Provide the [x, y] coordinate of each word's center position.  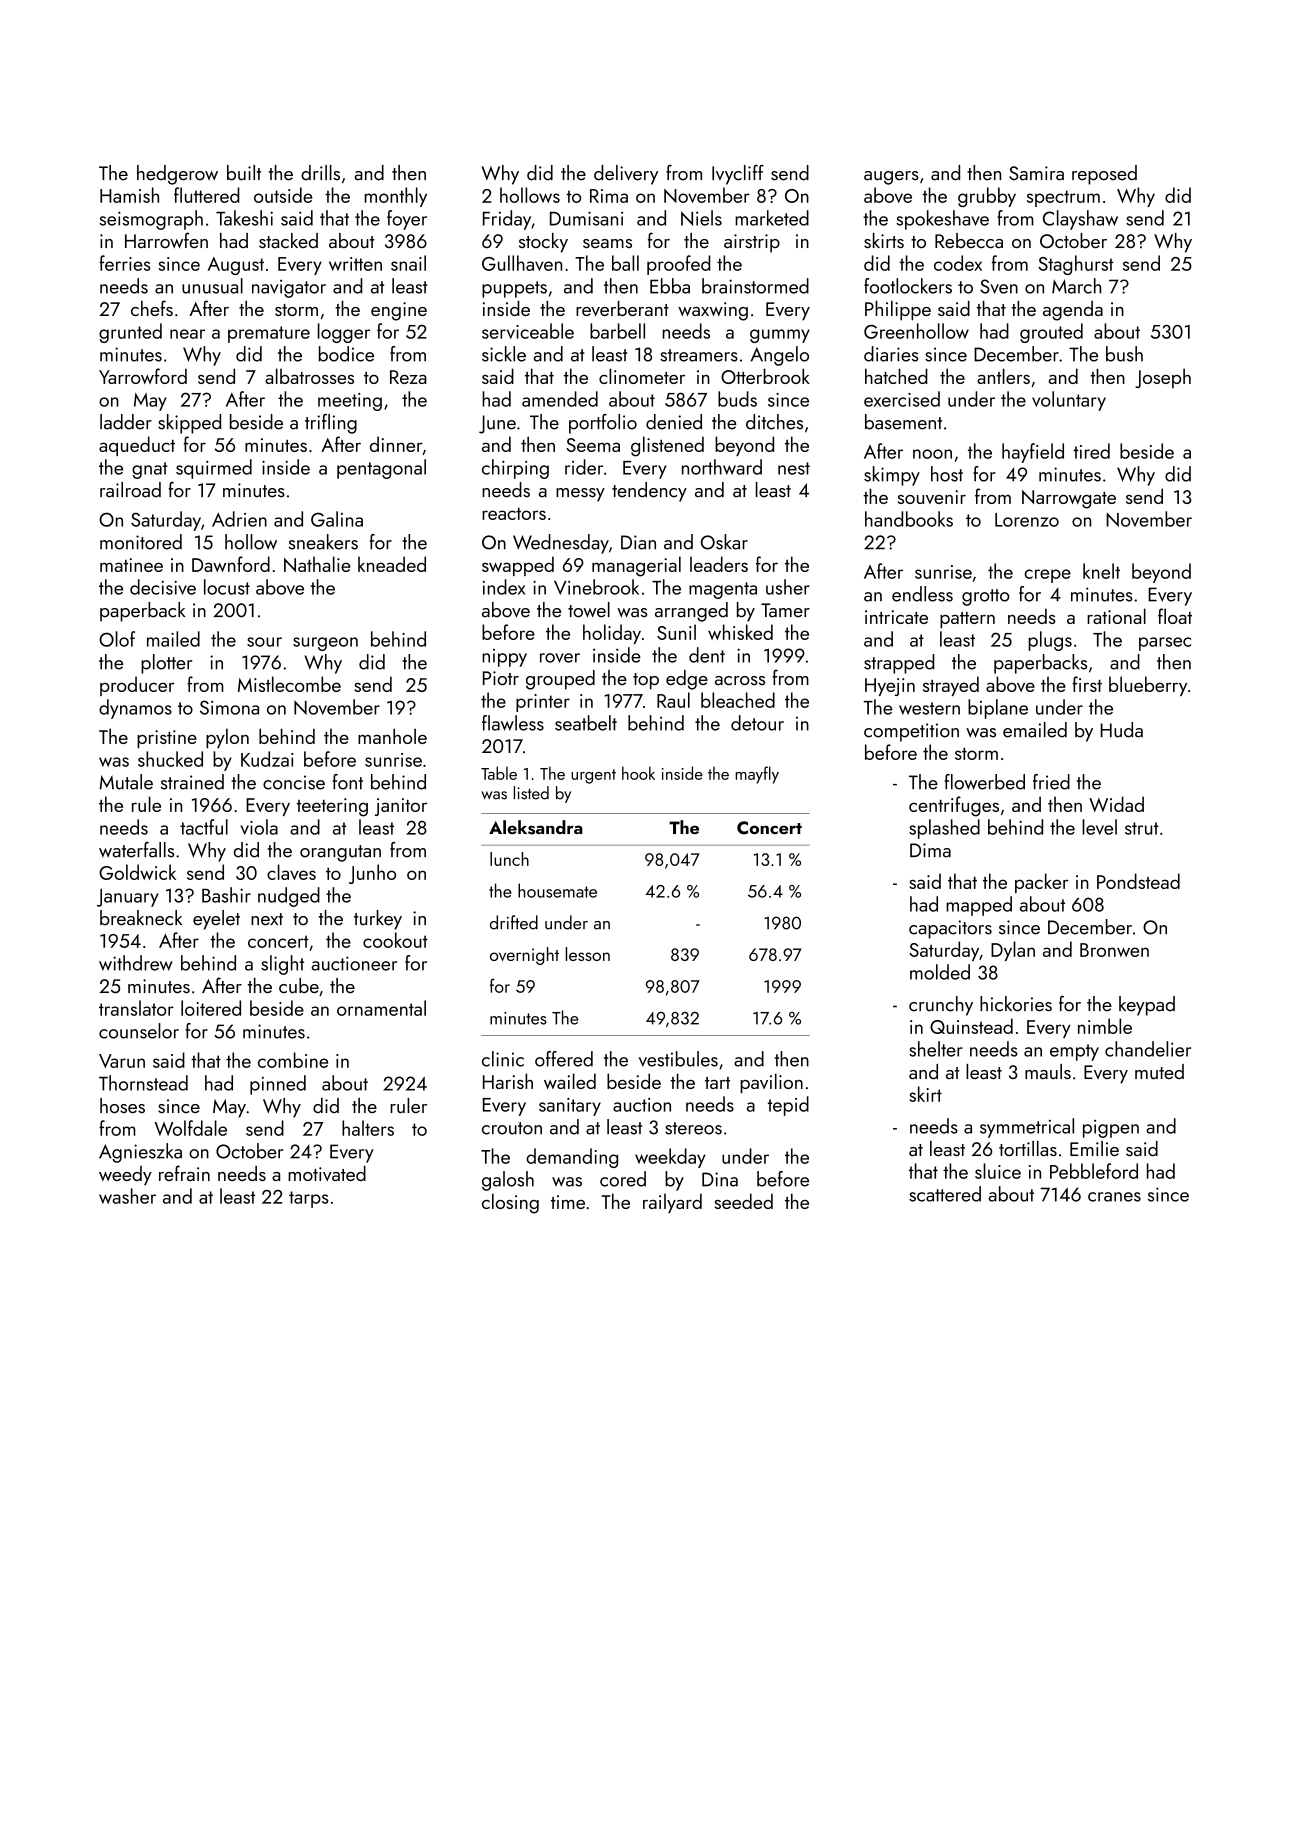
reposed [1104, 175]
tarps [309, 1199]
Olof [117, 639]
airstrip [752, 243]
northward [722, 467]
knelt [1101, 571]
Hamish [129, 195]
